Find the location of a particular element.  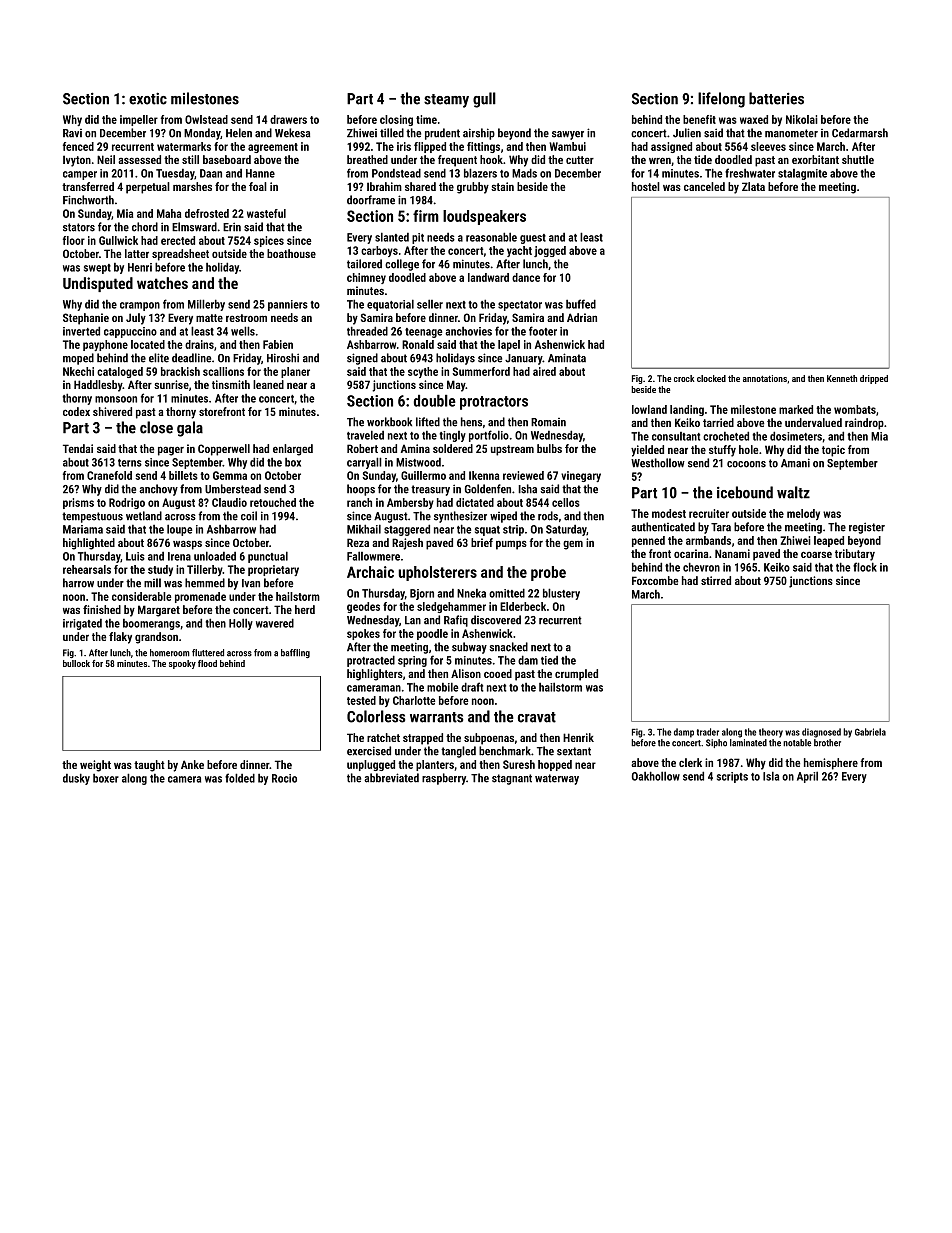

billets is located at coordinates (183, 475).
